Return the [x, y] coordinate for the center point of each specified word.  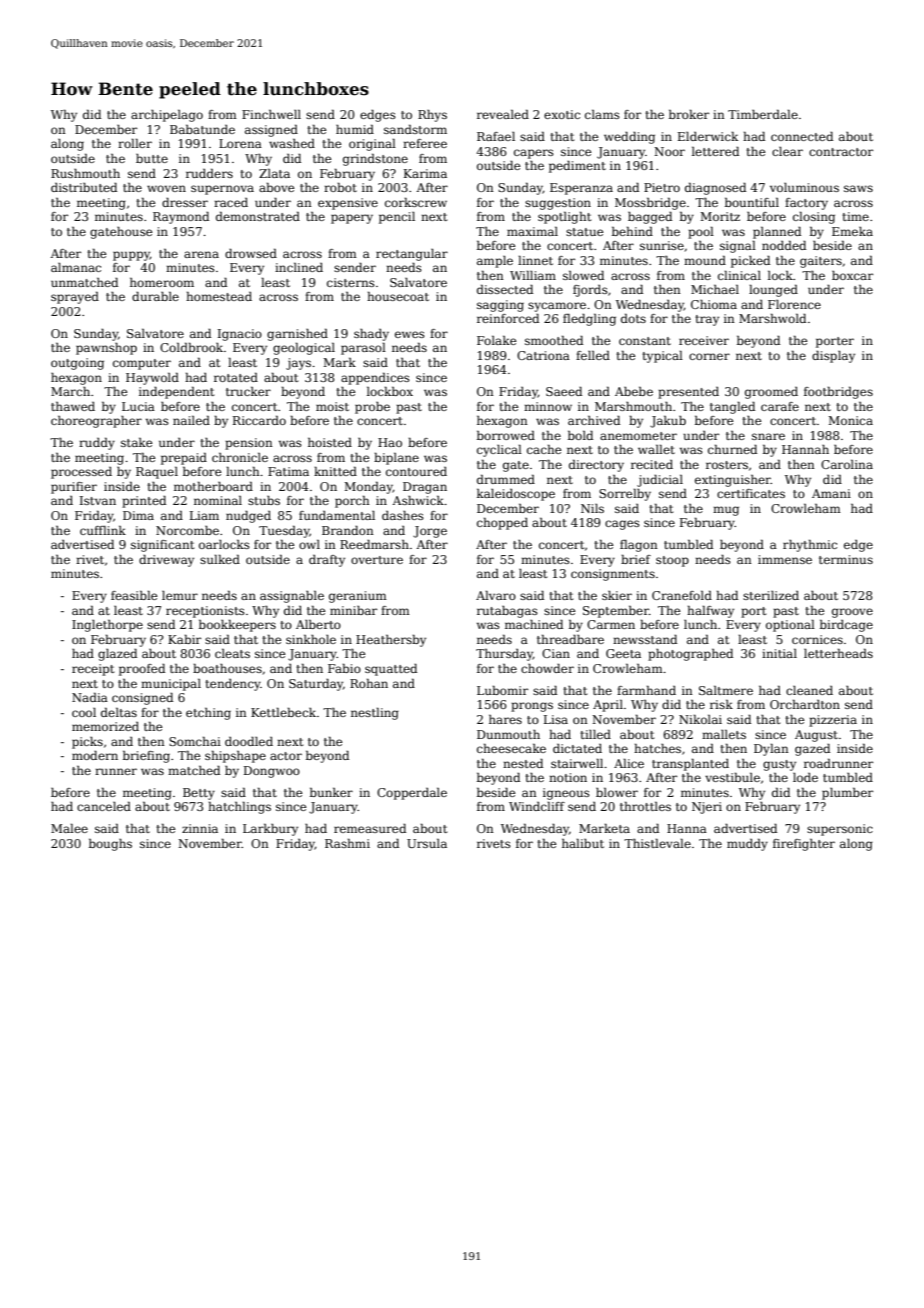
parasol [363, 349]
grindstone [375, 160]
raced [231, 202]
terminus [846, 559]
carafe [780, 406]
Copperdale [412, 794]
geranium [358, 597]
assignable [292, 597]
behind [632, 231]
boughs [110, 845]
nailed [191, 420]
